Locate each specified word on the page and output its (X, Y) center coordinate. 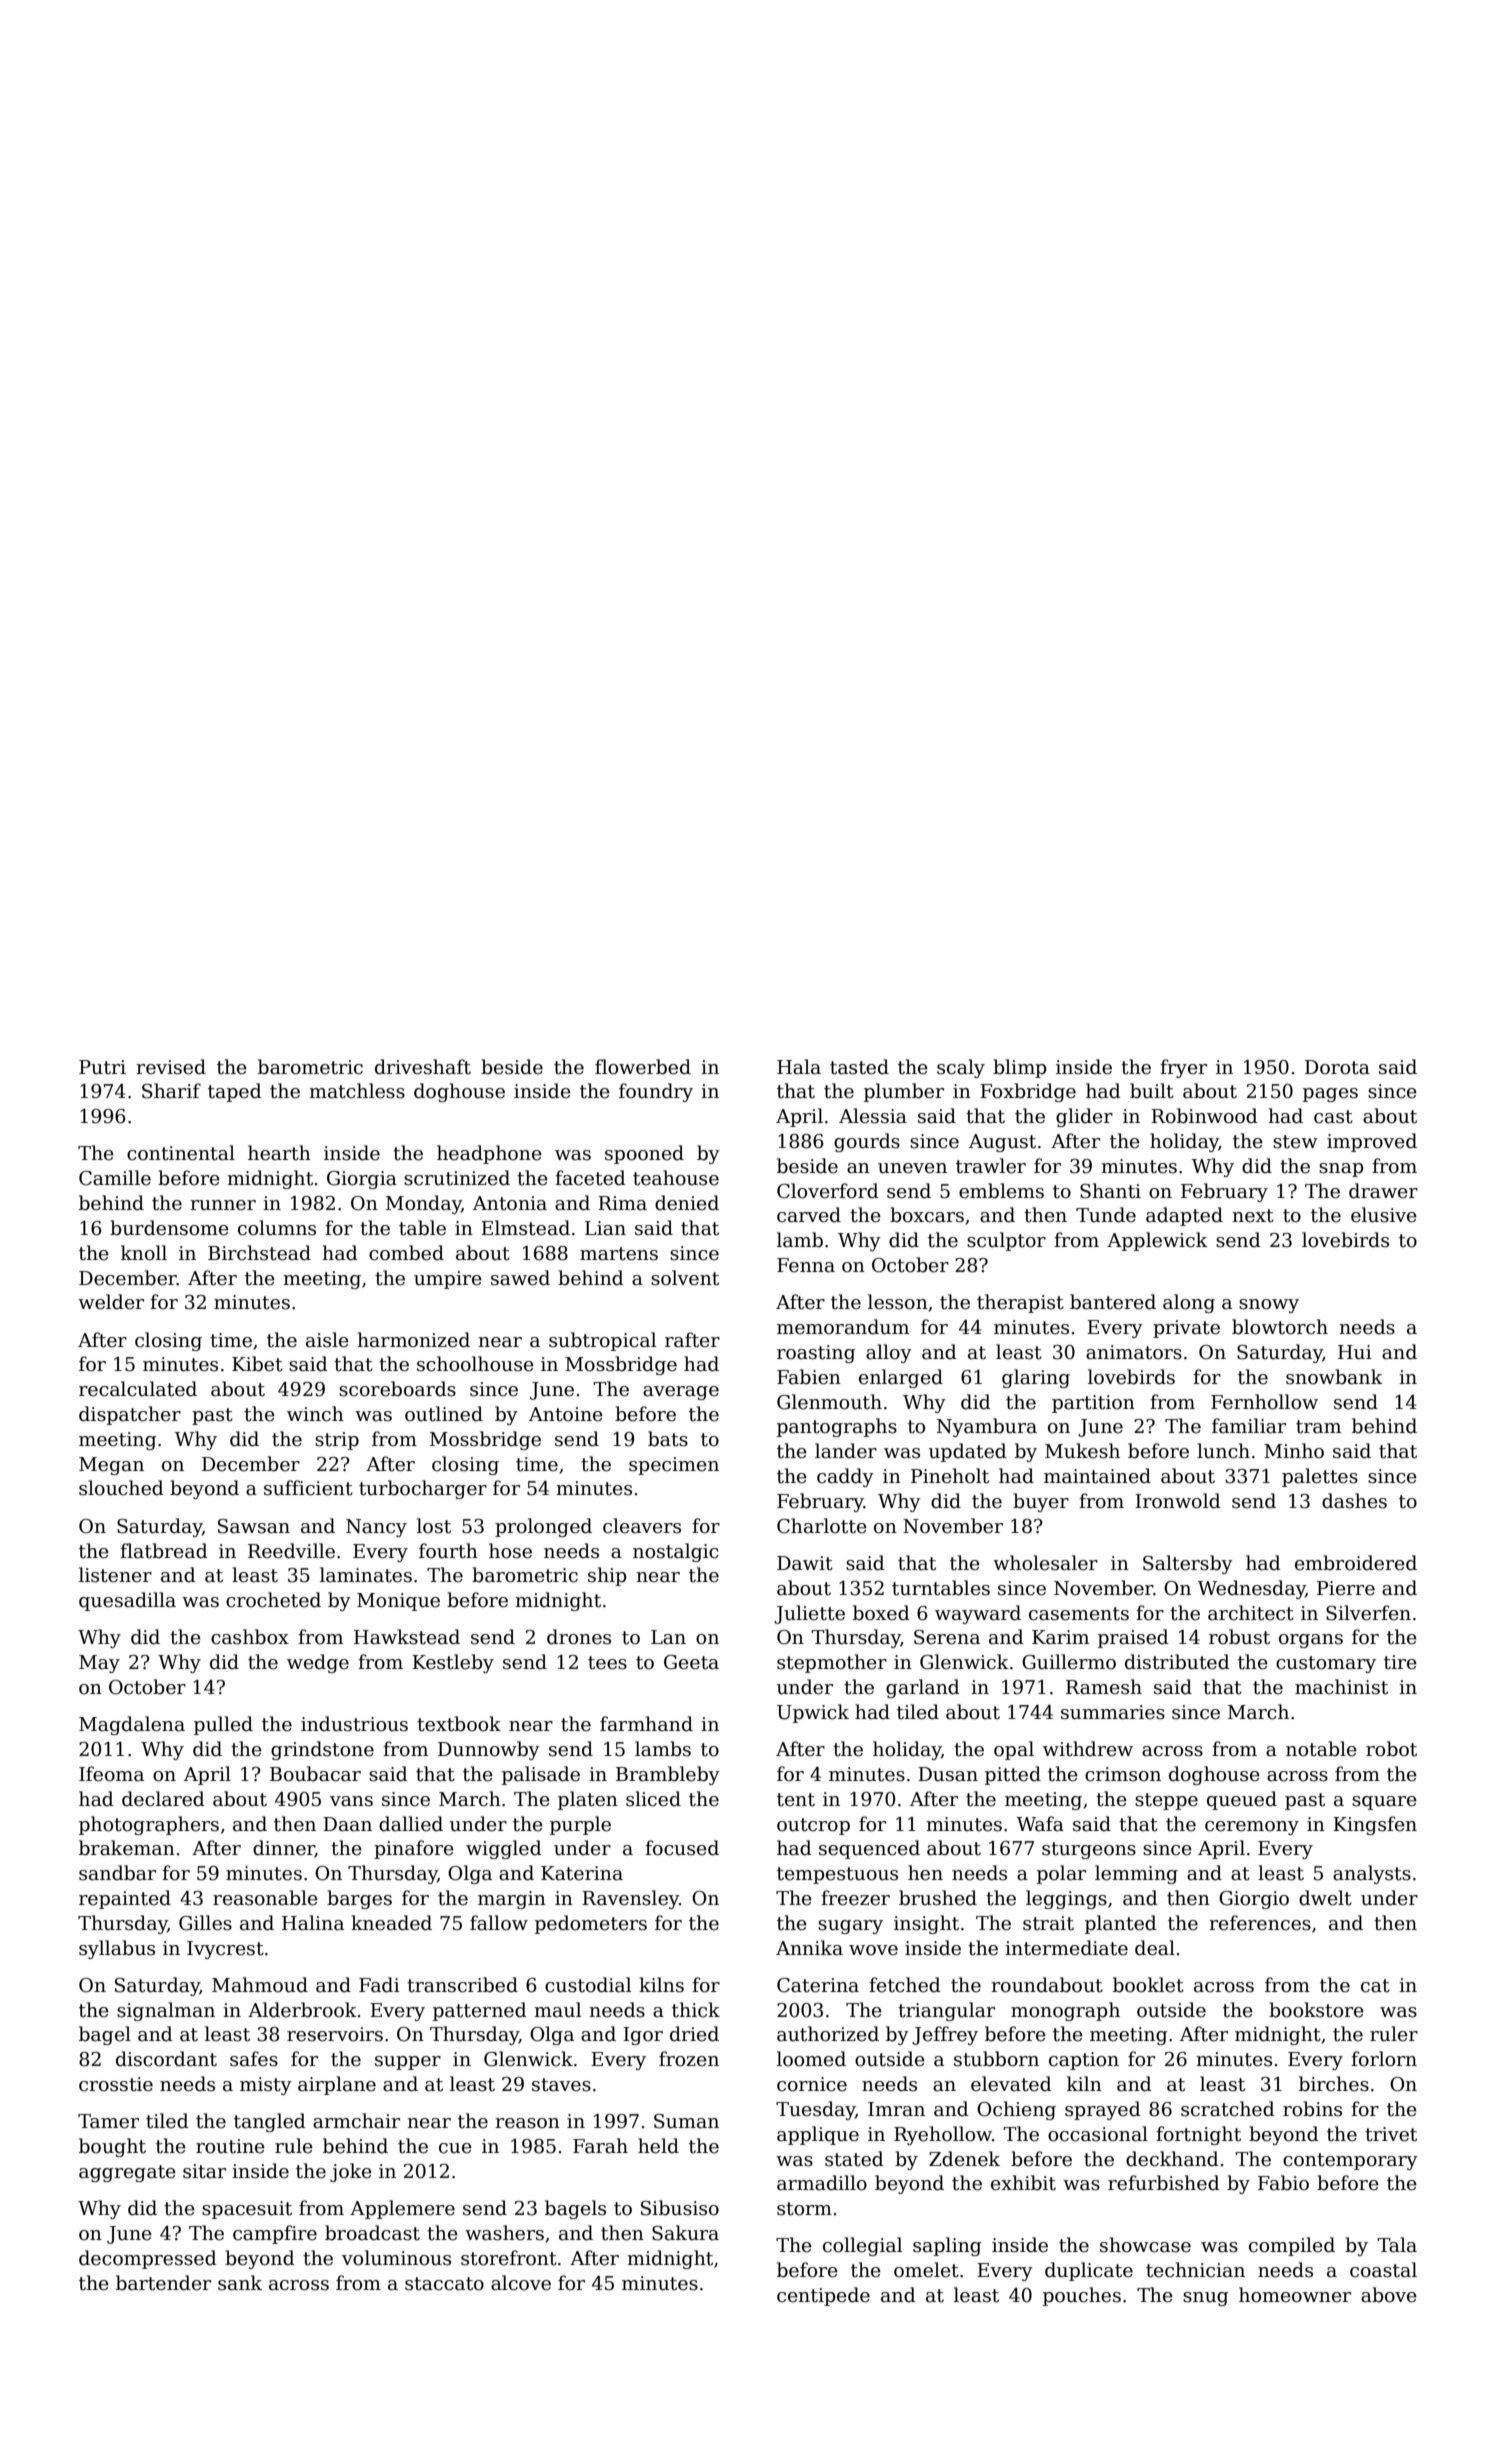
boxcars (927, 1215)
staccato (444, 2284)
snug (1205, 2299)
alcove (521, 2283)
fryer (1183, 1068)
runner (223, 1205)
